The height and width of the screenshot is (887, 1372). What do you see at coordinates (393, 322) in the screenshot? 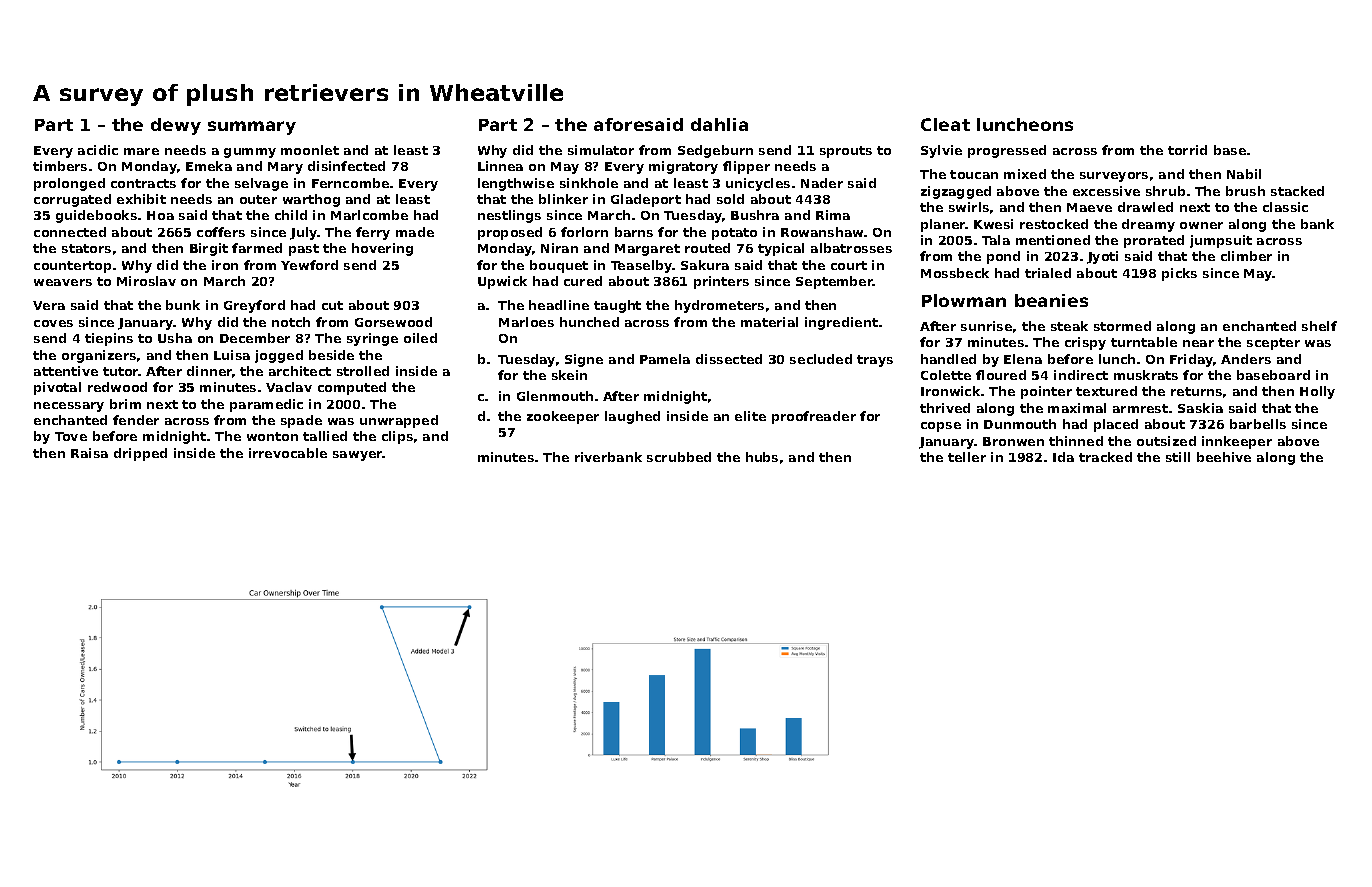
I see `Gorsewood` at bounding box center [393, 322].
